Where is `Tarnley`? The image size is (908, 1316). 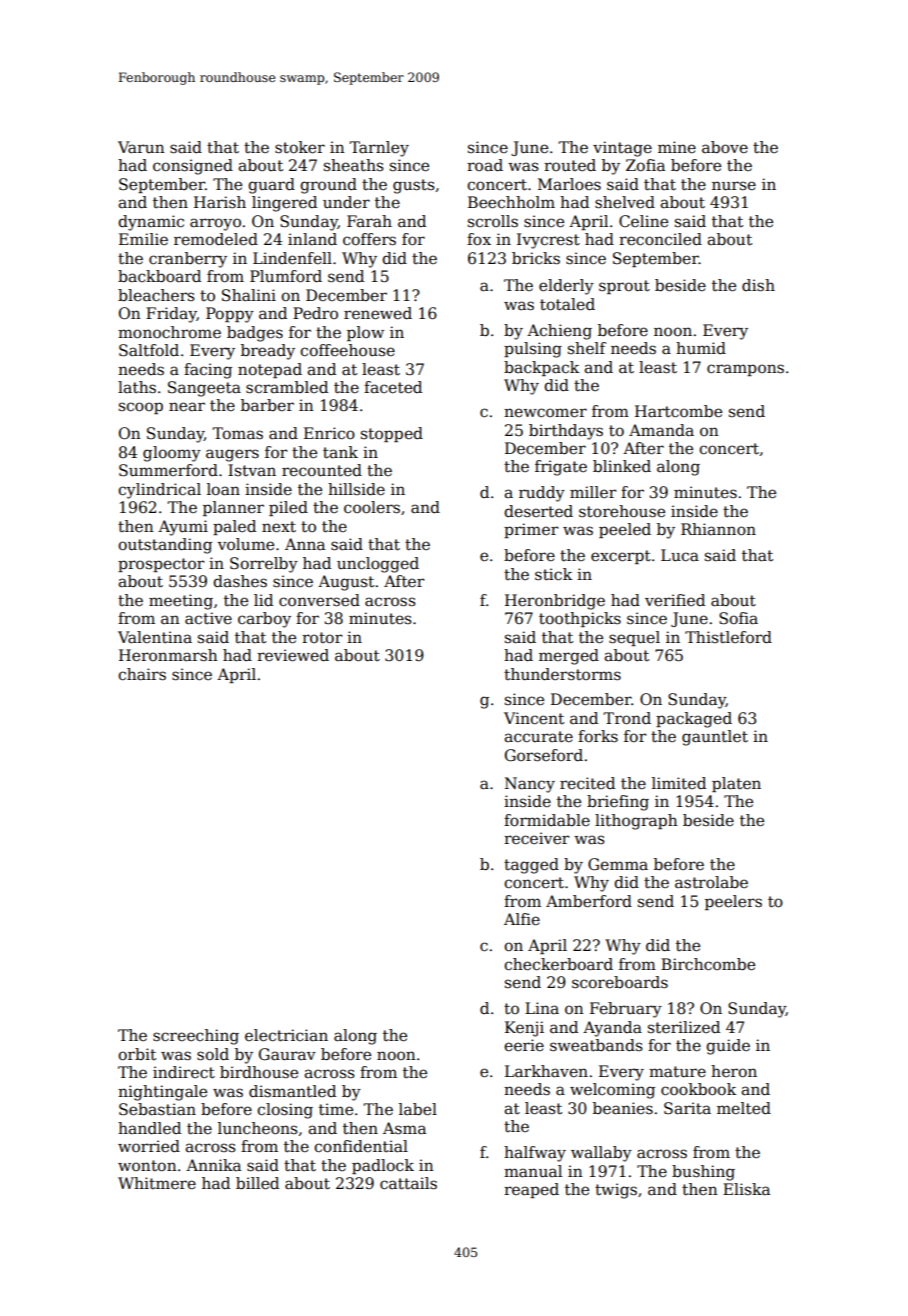 Tarnley is located at coordinates (379, 149).
